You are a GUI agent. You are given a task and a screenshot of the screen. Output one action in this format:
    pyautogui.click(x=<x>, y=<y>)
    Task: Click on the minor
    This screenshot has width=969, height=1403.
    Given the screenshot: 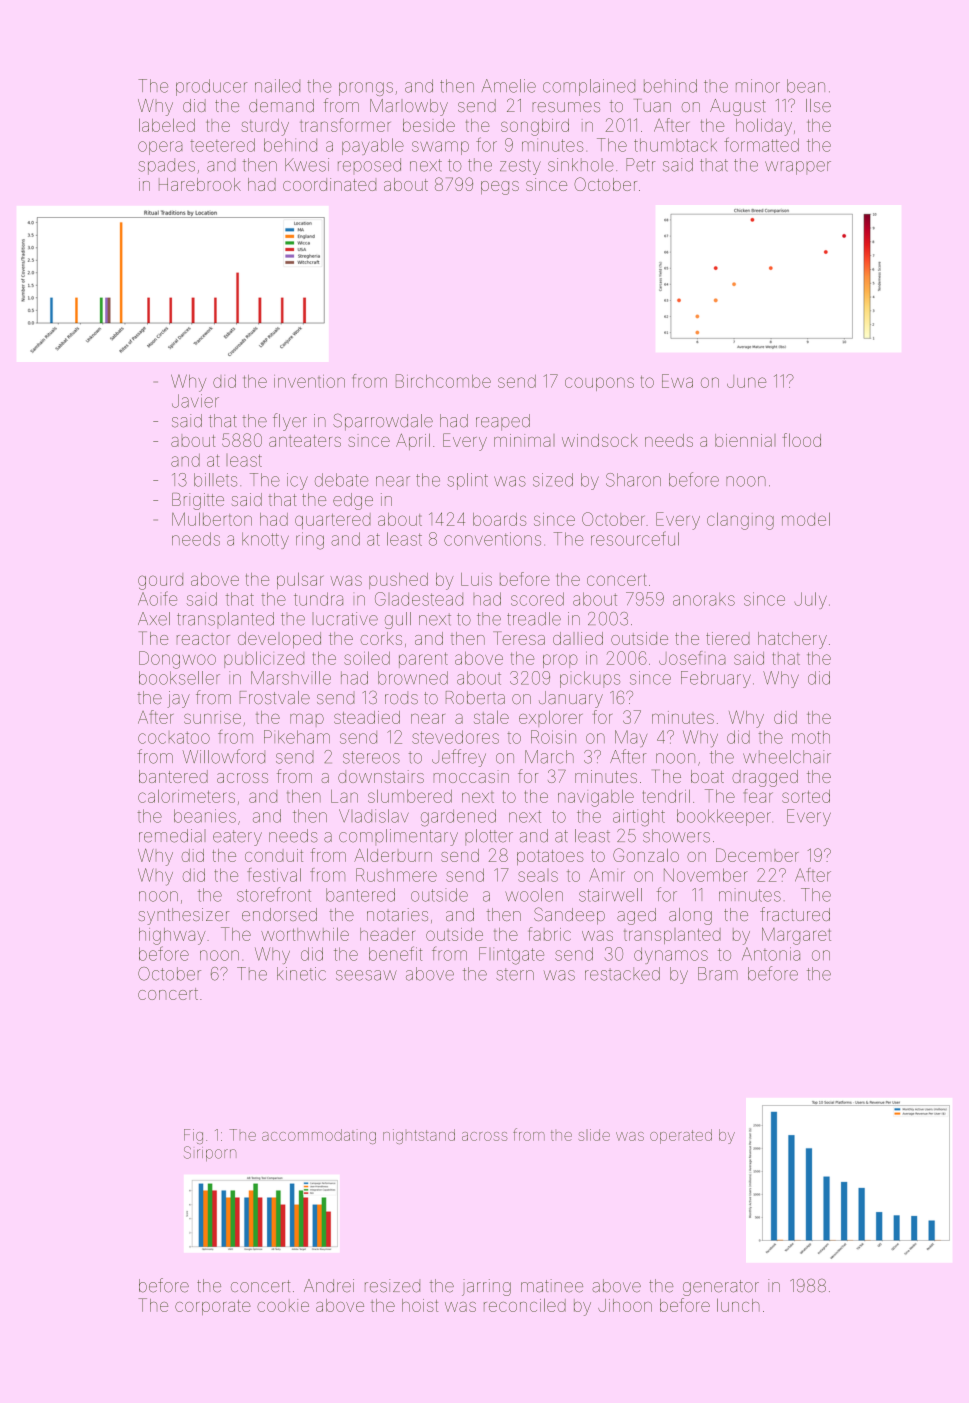 What is the action you would take?
    pyautogui.click(x=758, y=86)
